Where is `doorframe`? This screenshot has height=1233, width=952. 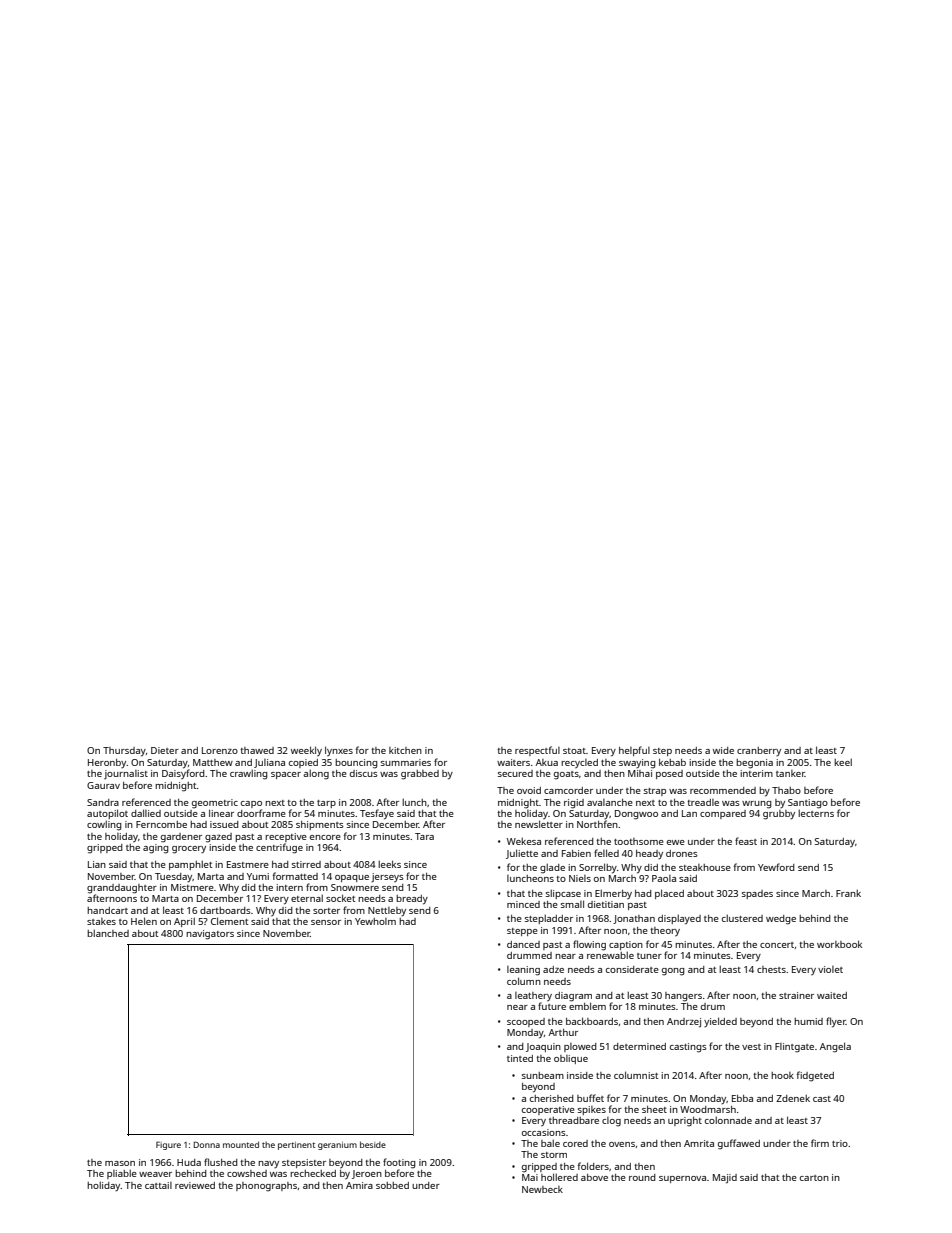
doorframe is located at coordinates (261, 813).
